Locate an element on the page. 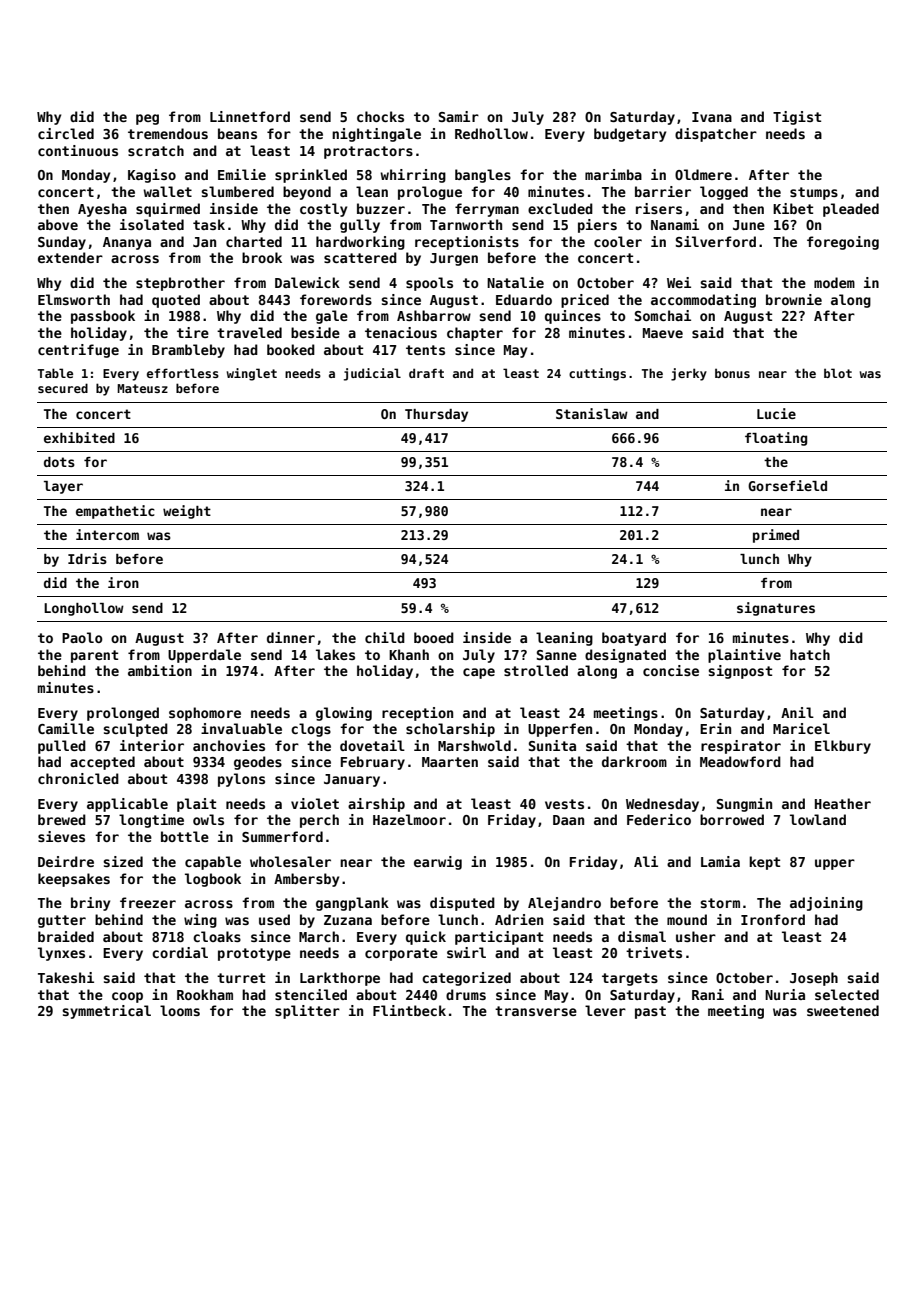  dinner is located at coordinates (291, 637).
